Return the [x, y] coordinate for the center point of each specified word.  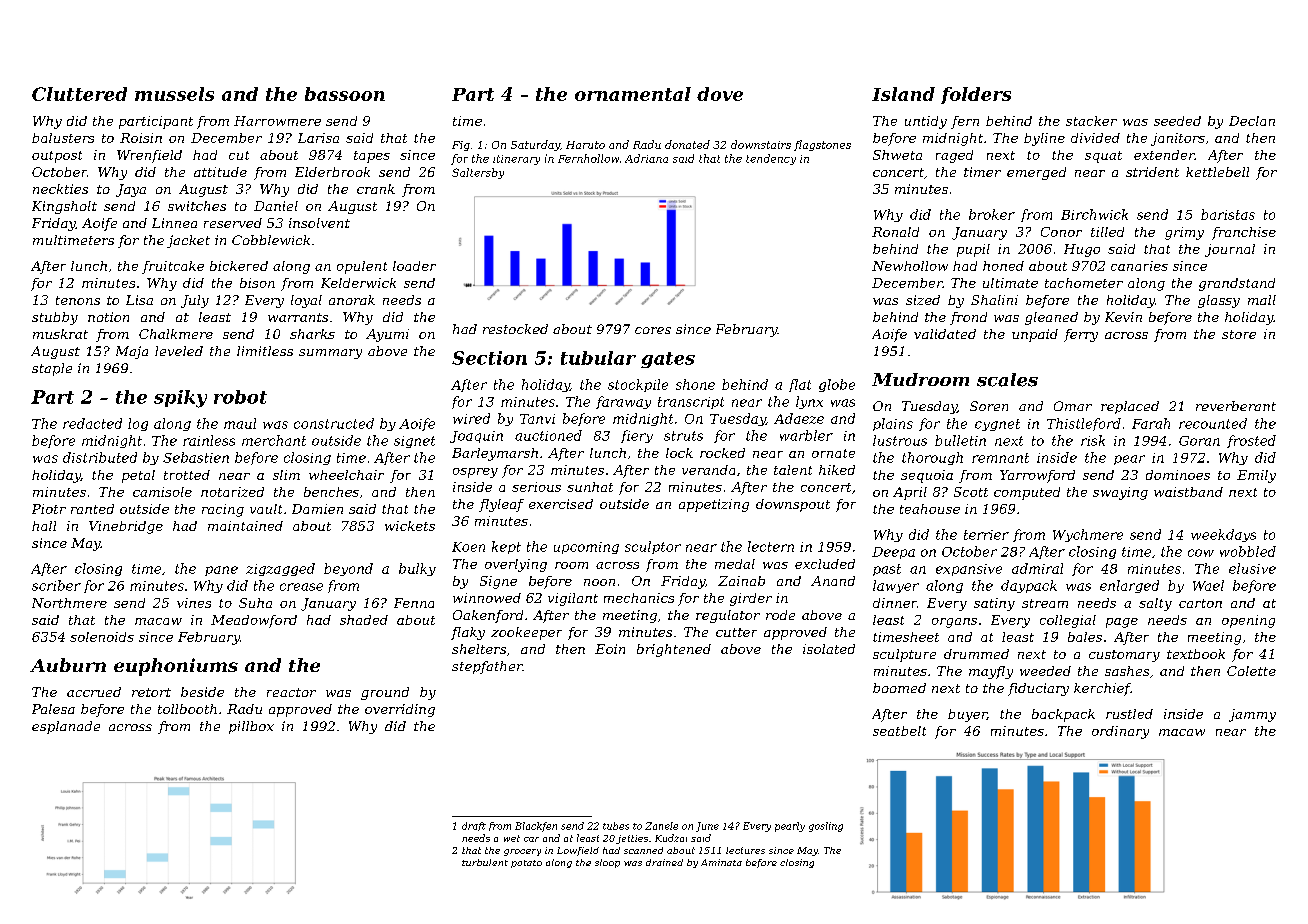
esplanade [66, 727]
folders [976, 95]
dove [720, 94]
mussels [174, 94]
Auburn [68, 665]
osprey [475, 473]
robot [240, 397]
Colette [1251, 671]
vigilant [573, 599]
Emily [1256, 476]
